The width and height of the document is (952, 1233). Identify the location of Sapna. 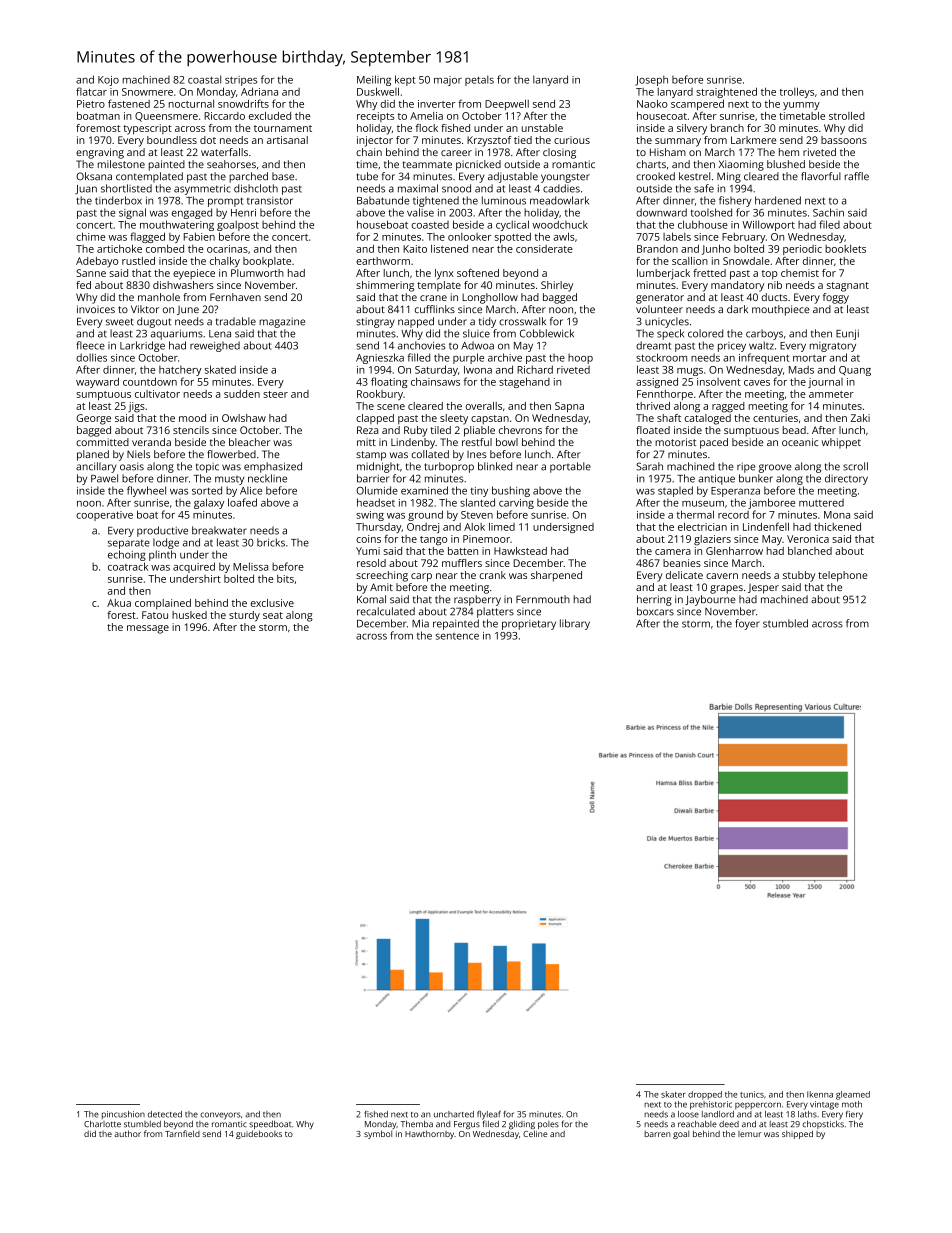
(569, 407).
